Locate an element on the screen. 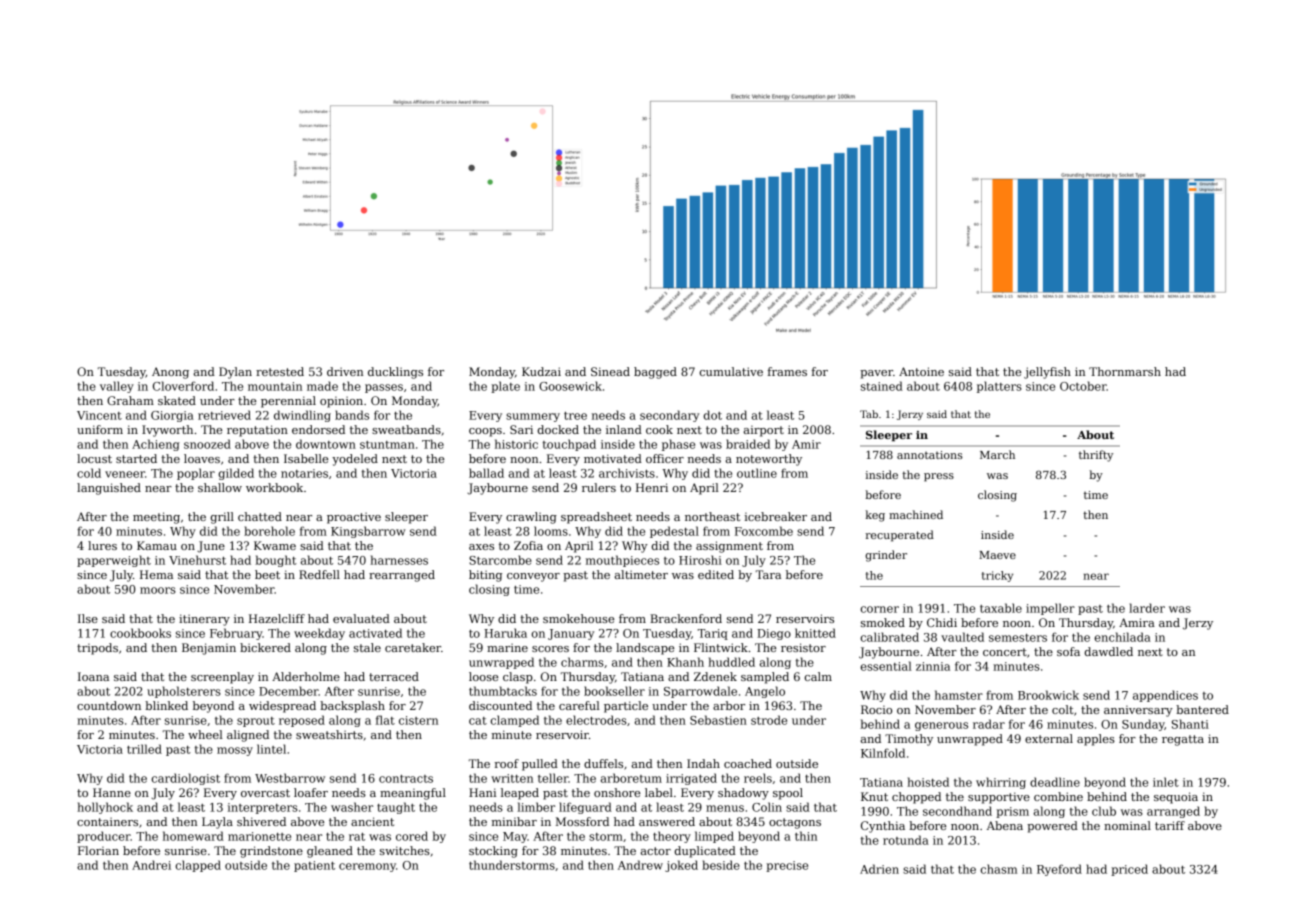 The height and width of the screenshot is (924, 1308). containers is located at coordinates (107, 821).
